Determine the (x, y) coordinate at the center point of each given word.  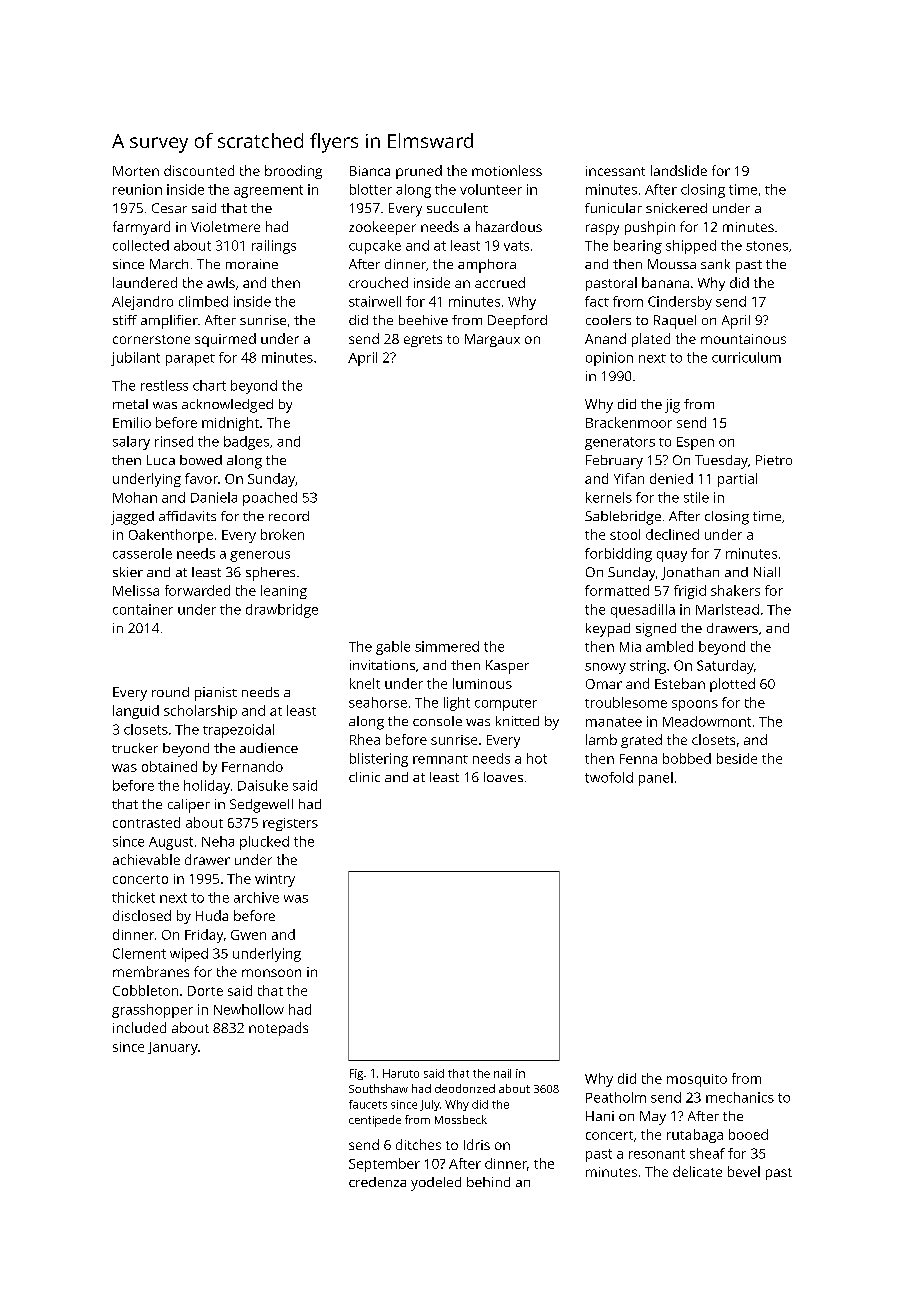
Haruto (401, 1073)
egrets (423, 341)
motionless (507, 170)
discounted (199, 170)
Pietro (774, 460)
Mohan (135, 497)
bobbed (687, 758)
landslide (679, 170)
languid (136, 712)
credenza (377, 1182)
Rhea (365, 739)
